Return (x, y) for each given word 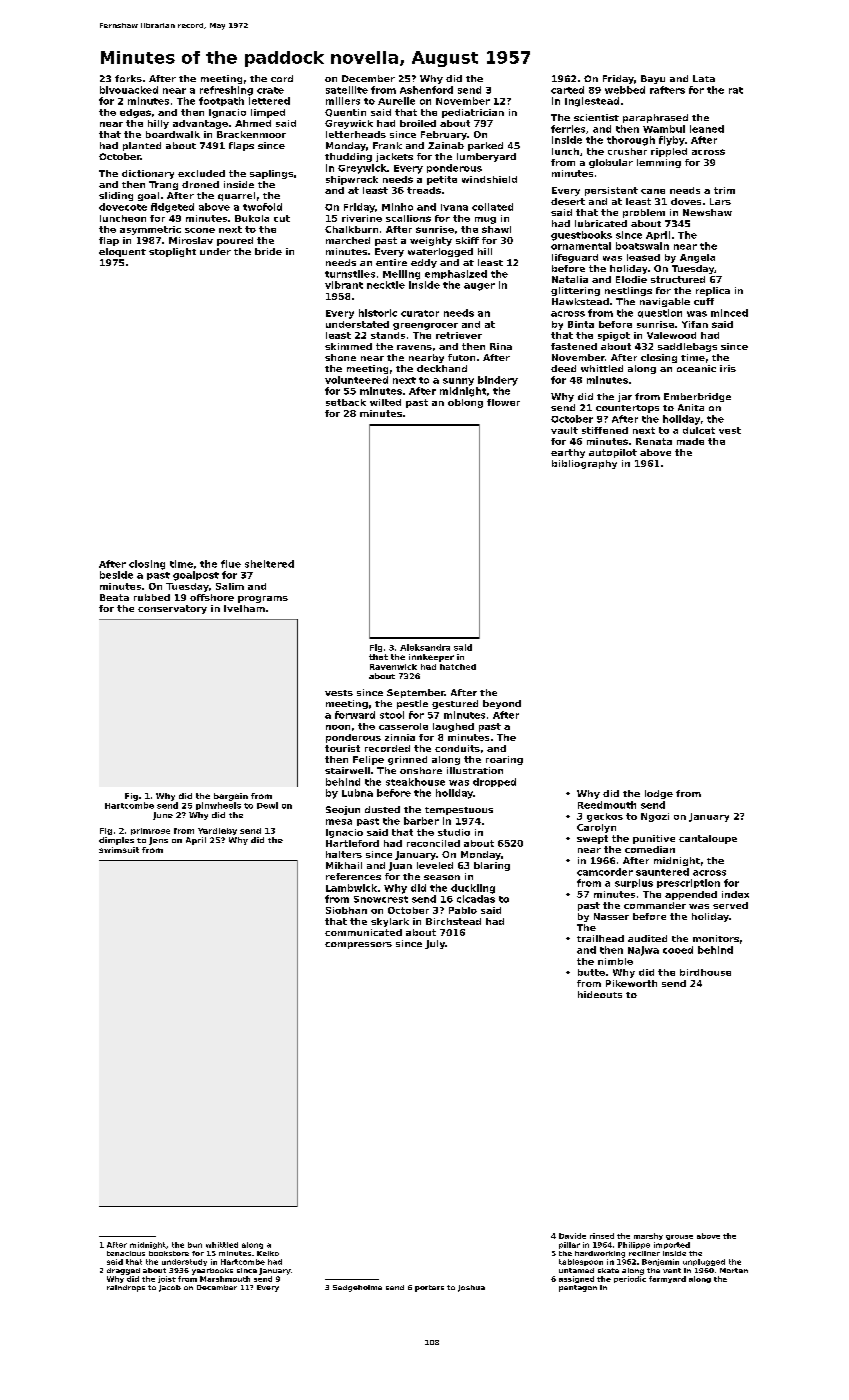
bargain (231, 797)
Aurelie (396, 101)
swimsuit (119, 850)
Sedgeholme (357, 1288)
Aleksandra (425, 647)
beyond (502, 704)
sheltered (269, 564)
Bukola (252, 218)
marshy (648, 1236)
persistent (611, 191)
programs (263, 599)
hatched (458, 667)
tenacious (126, 1253)
